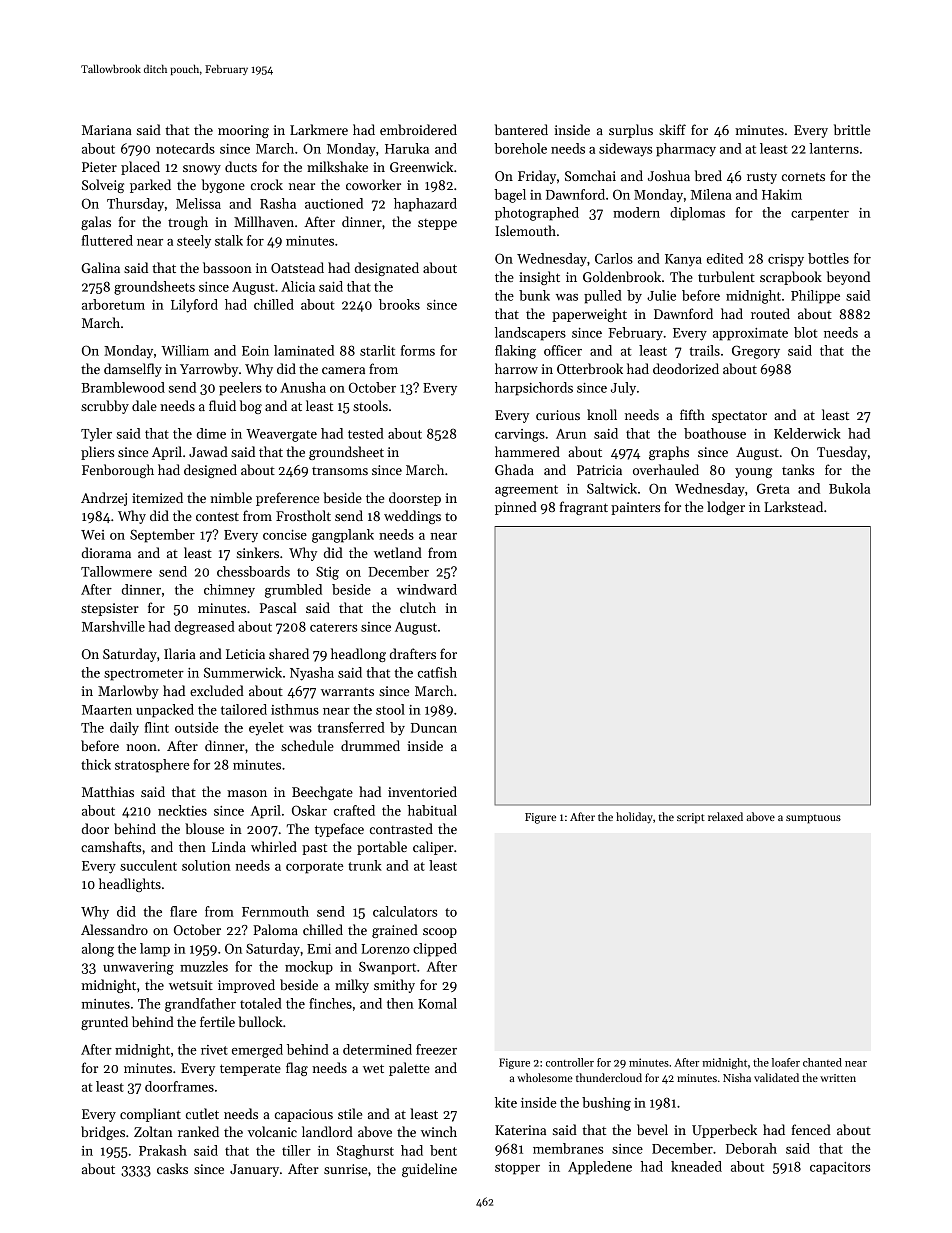 The width and height of the image is (952, 1233). I want to click on forms, so click(418, 350).
